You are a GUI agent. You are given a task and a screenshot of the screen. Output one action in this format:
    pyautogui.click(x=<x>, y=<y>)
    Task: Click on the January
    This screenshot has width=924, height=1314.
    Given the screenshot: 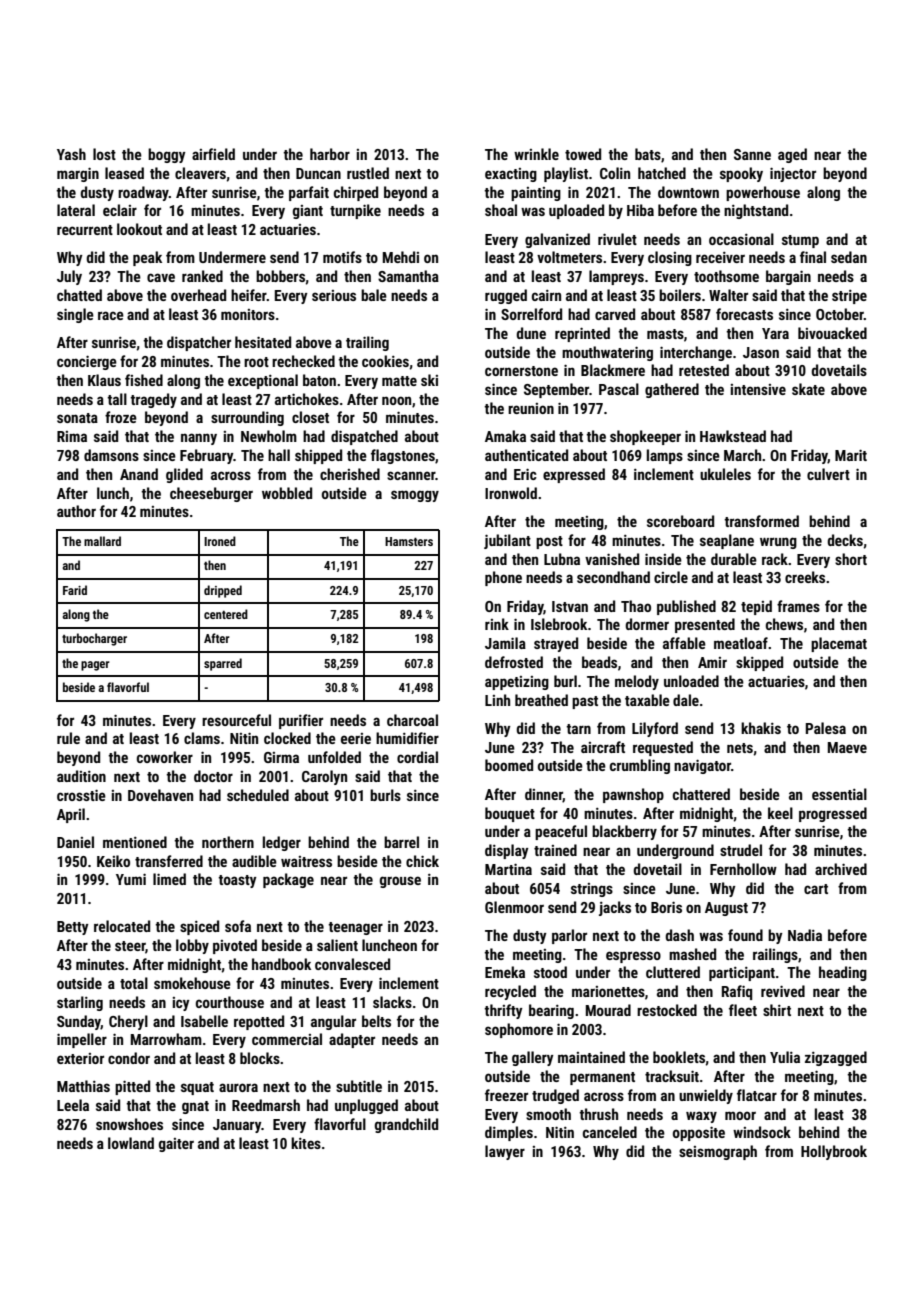 What is the action you would take?
    pyautogui.click(x=237, y=1126)
